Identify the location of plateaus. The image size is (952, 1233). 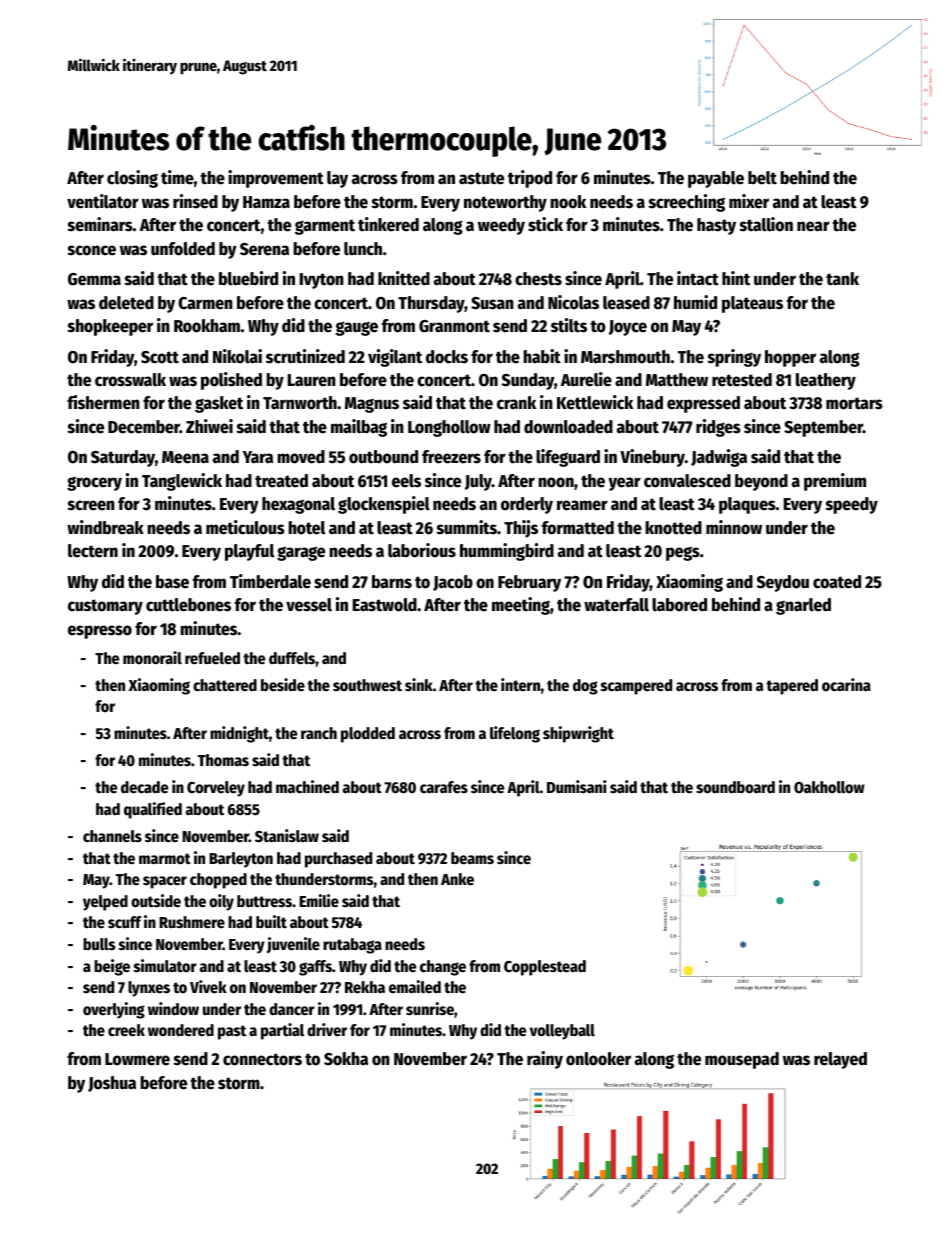
(752, 304).
